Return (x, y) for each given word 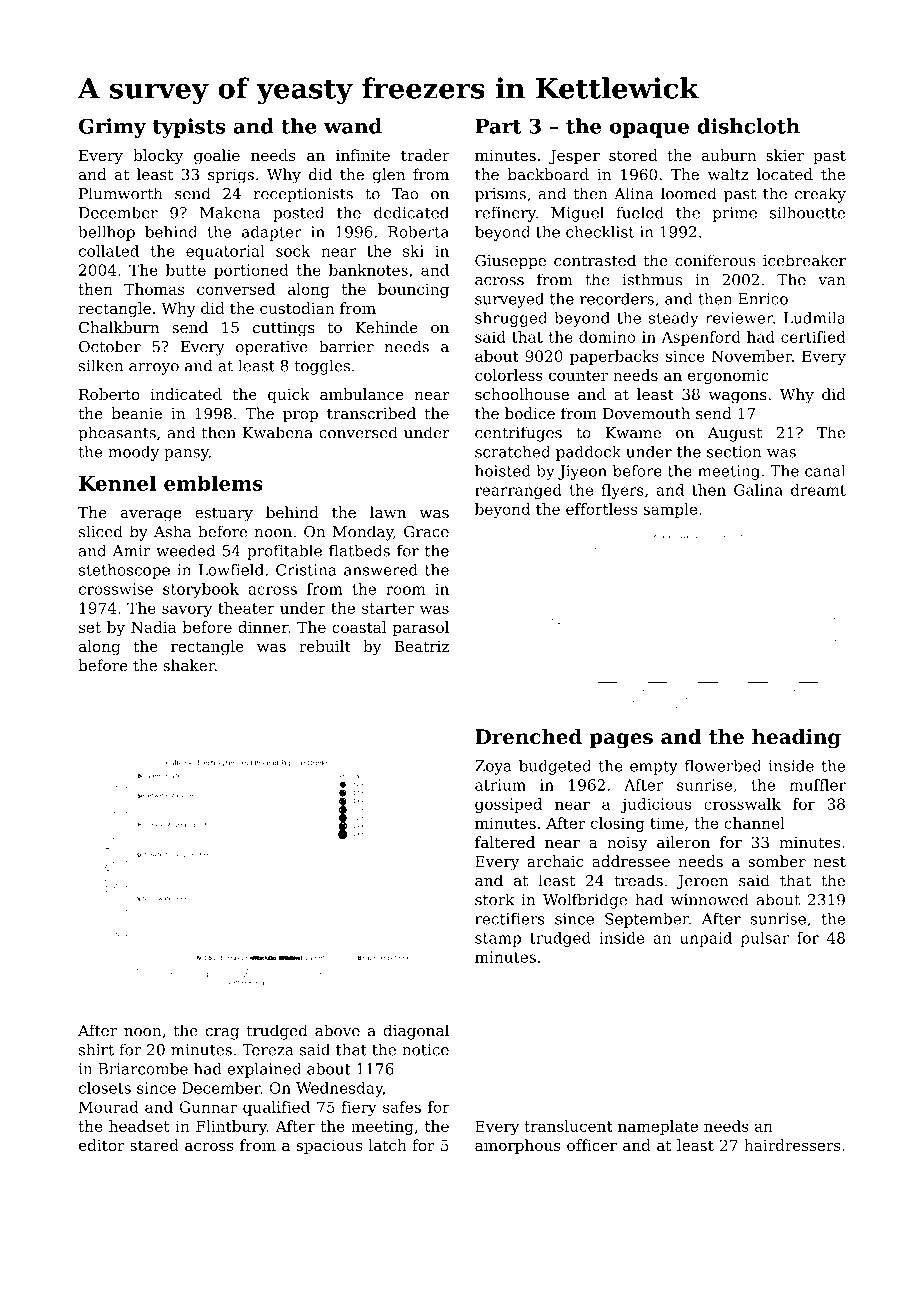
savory (187, 611)
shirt (96, 1049)
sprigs (231, 176)
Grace (426, 532)
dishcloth (748, 126)
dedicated (411, 212)
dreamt (818, 490)
